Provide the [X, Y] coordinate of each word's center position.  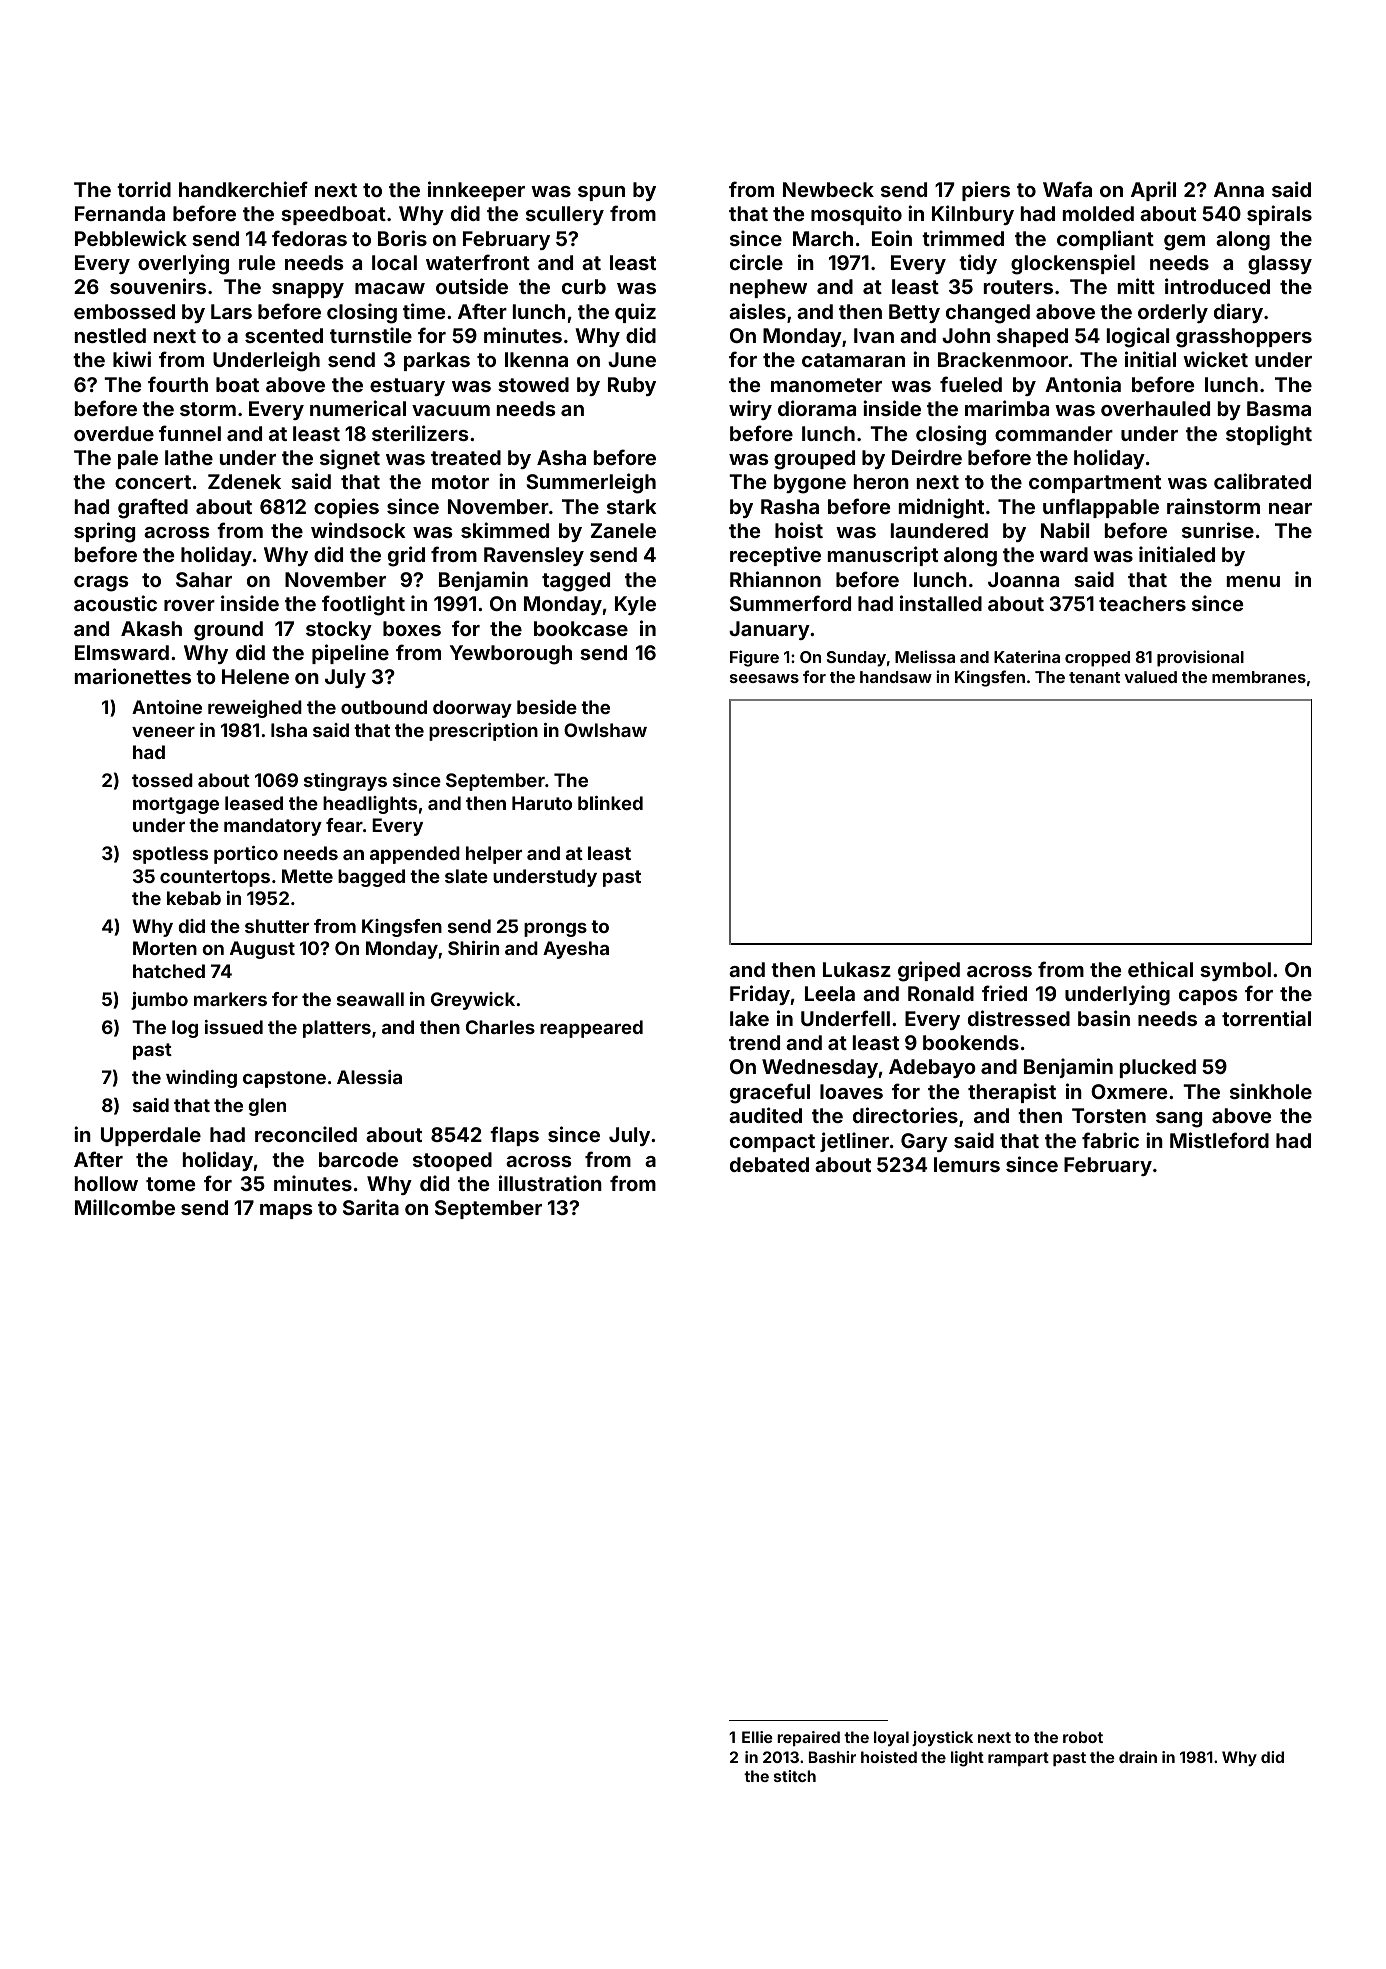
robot [1083, 1737]
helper [494, 855]
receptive [775, 556]
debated [769, 1164]
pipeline [350, 654]
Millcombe [125, 1207]
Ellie [757, 1737]
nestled [110, 335]
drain [1138, 1757]
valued [1150, 677]
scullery [565, 215]
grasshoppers [1244, 338]
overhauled [1155, 408]
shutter [277, 926]
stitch [795, 1776]
